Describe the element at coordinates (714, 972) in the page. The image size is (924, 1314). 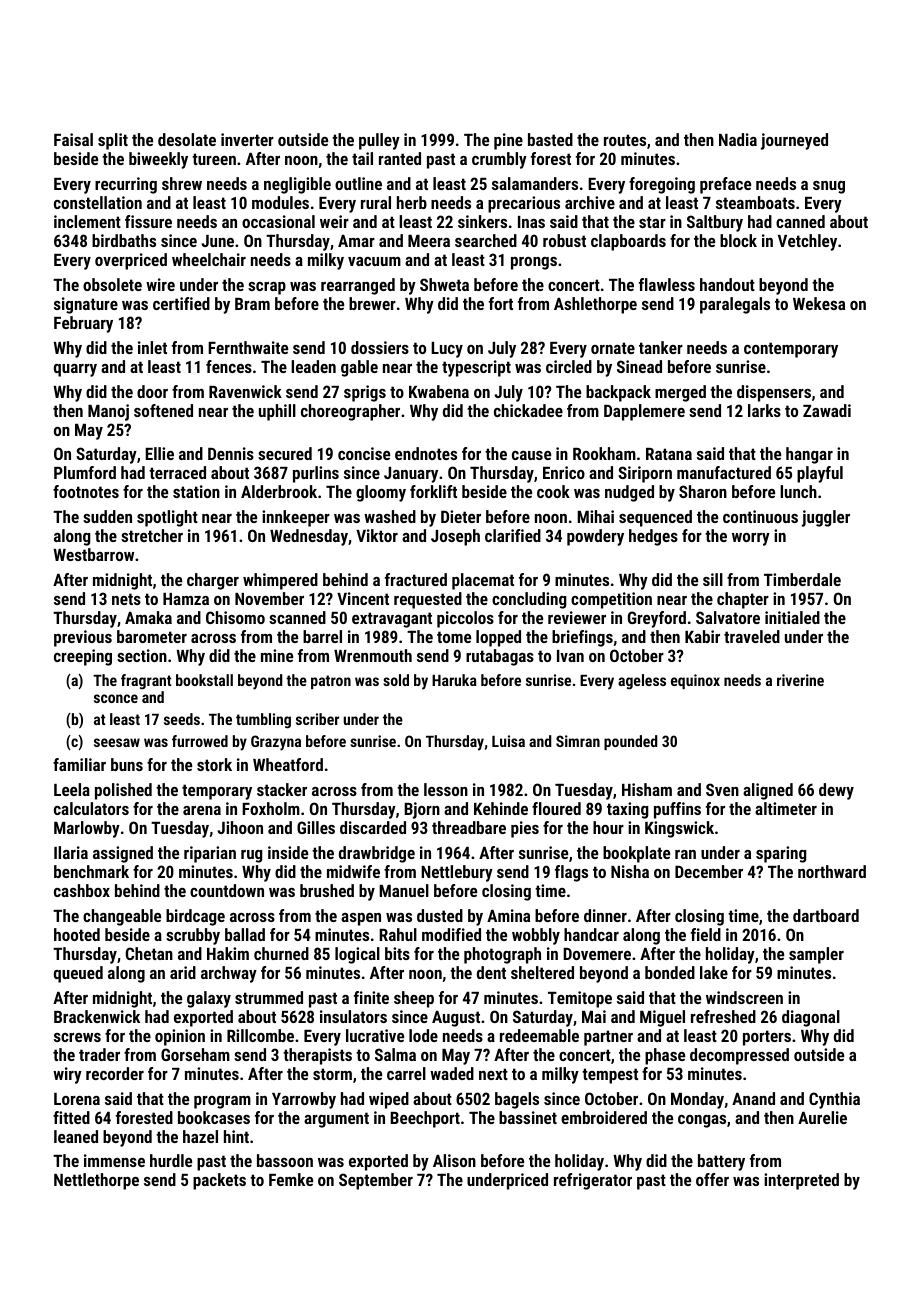
I see `lake` at that location.
